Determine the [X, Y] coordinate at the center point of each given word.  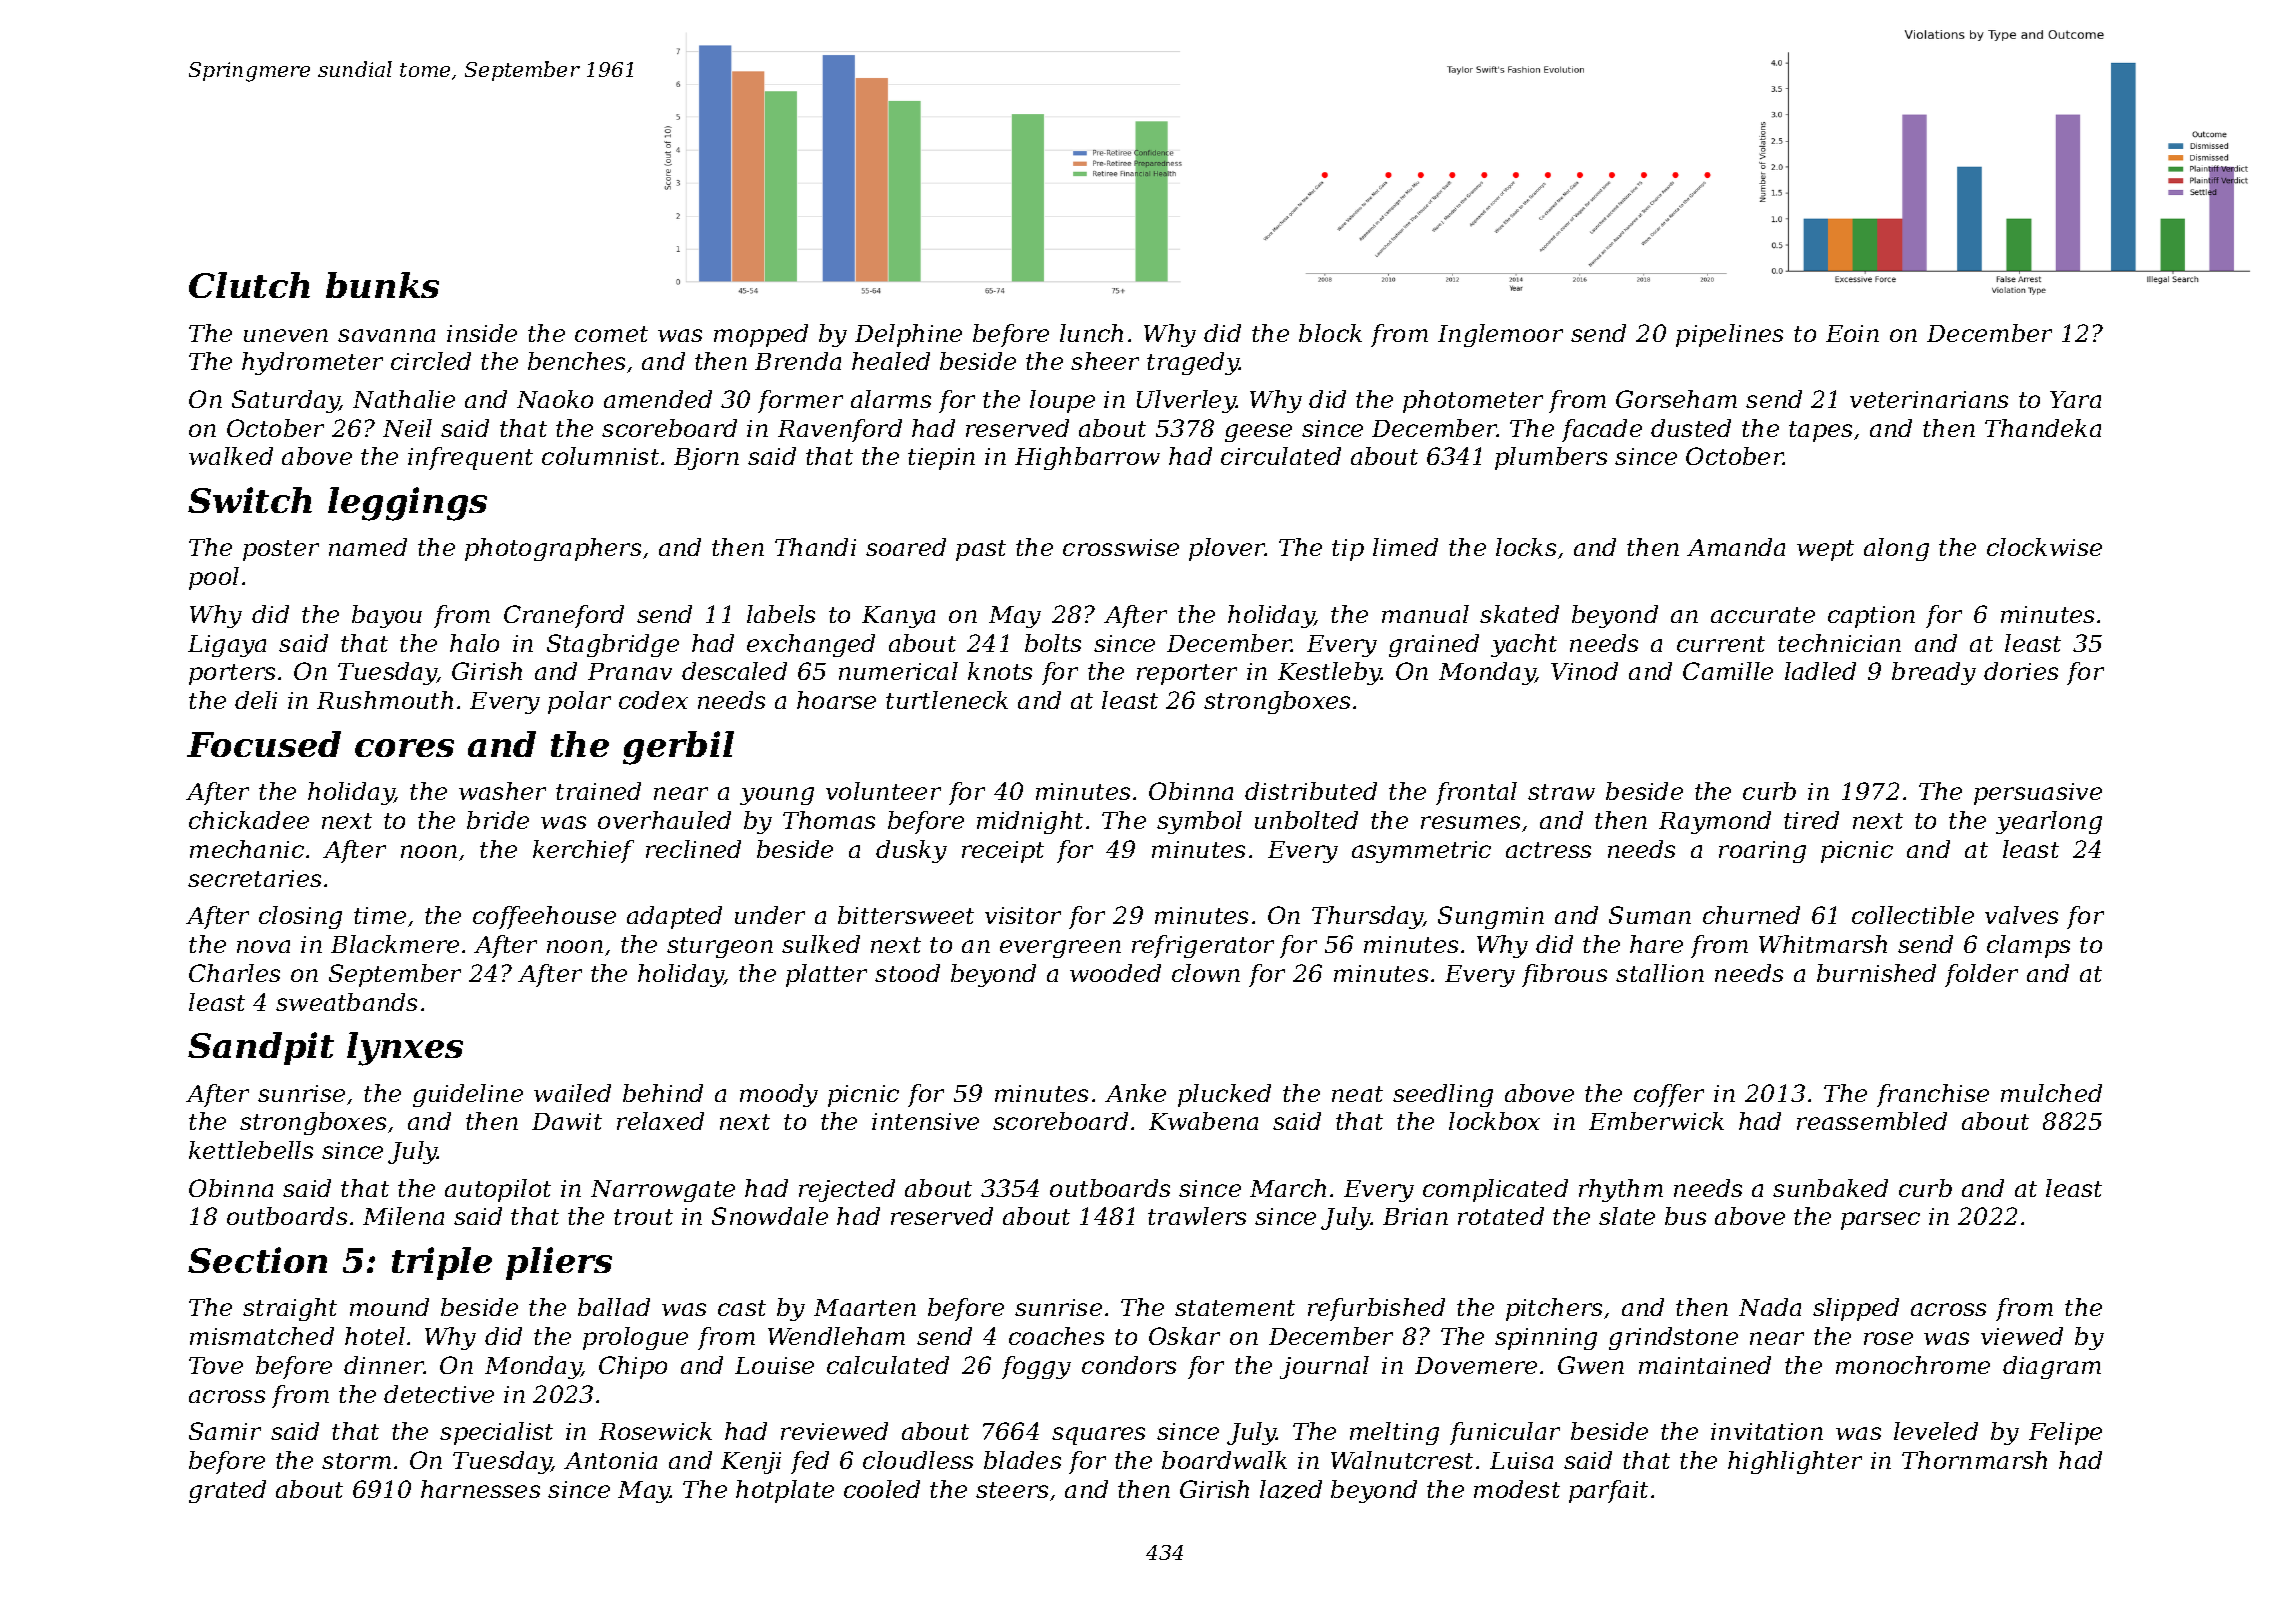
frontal [1476, 793]
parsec [1880, 1221]
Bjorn [706, 459]
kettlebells [251, 1150]
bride [498, 820]
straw [1561, 792]
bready [1934, 673]
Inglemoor [1500, 335]
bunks [382, 285]
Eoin [1852, 333]
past [981, 550]
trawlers [1197, 1216]
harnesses [480, 1489]
